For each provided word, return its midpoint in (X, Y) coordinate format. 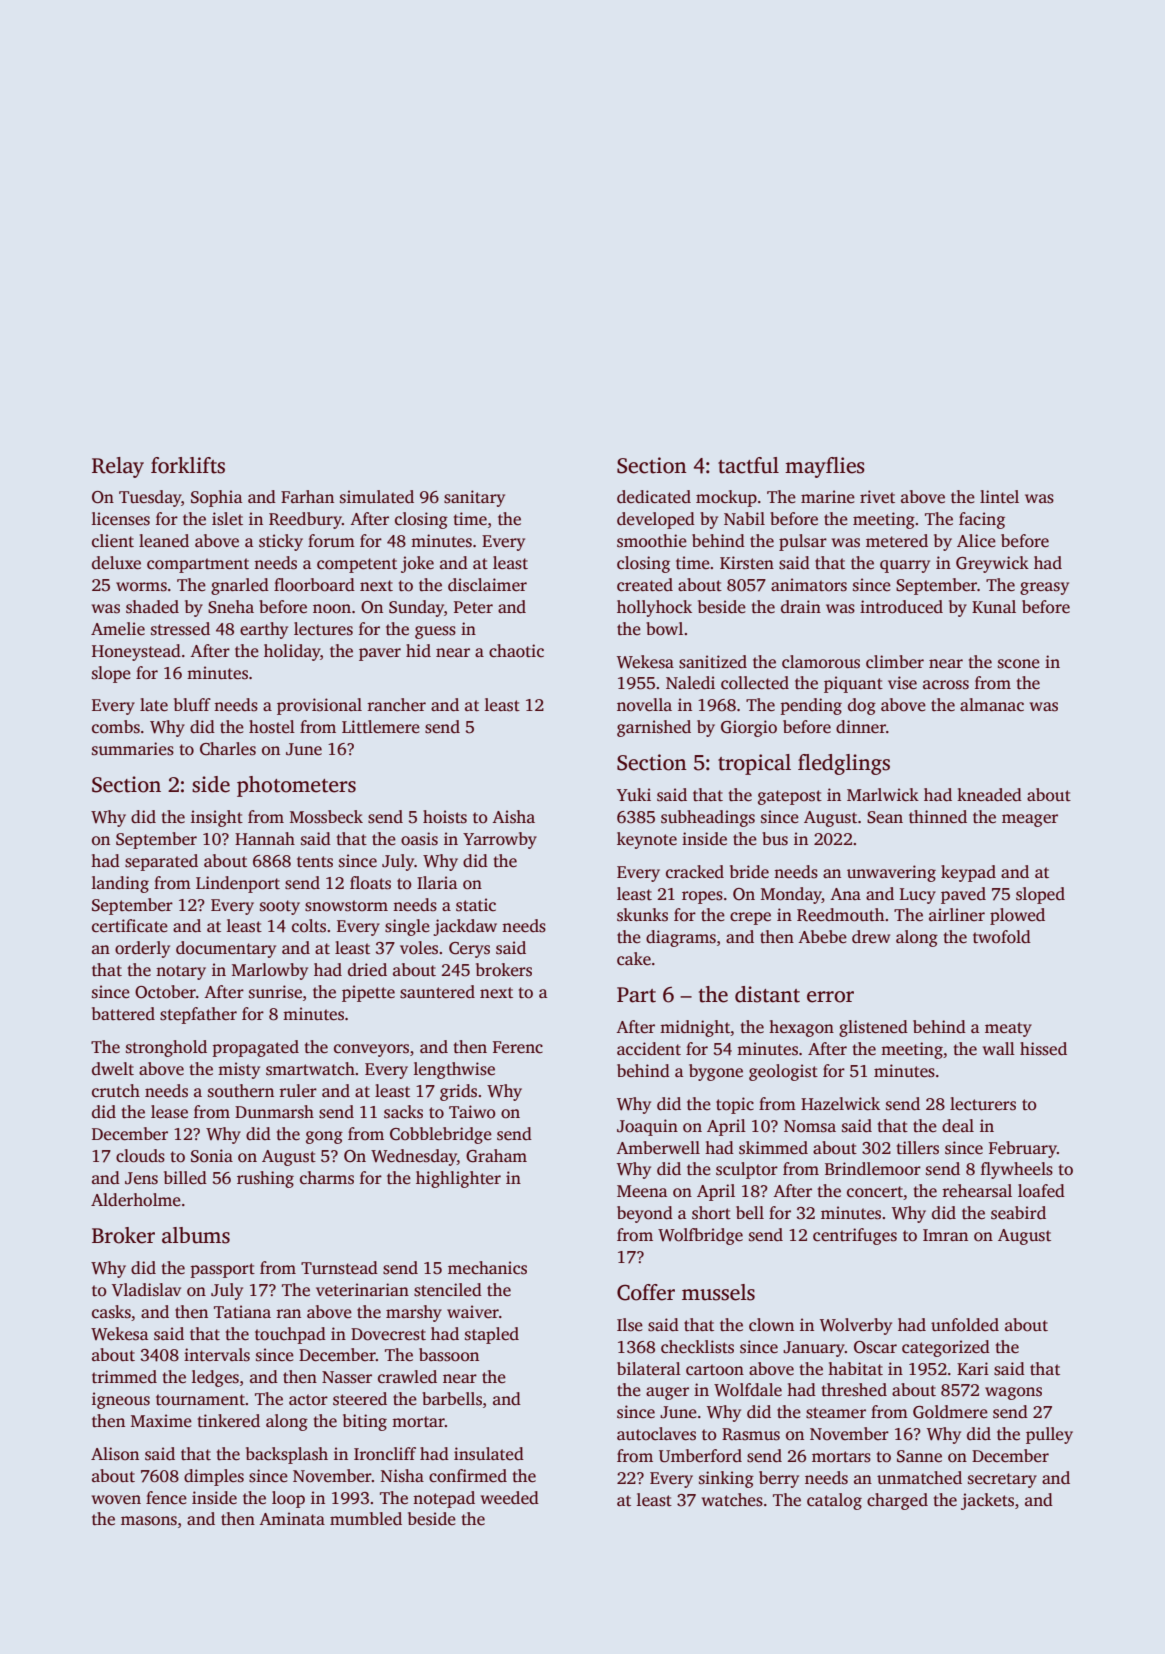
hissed (1043, 1049)
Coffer (646, 1292)
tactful (748, 465)
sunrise (275, 992)
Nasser (347, 1377)
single (407, 927)
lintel (999, 497)
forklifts (188, 465)
